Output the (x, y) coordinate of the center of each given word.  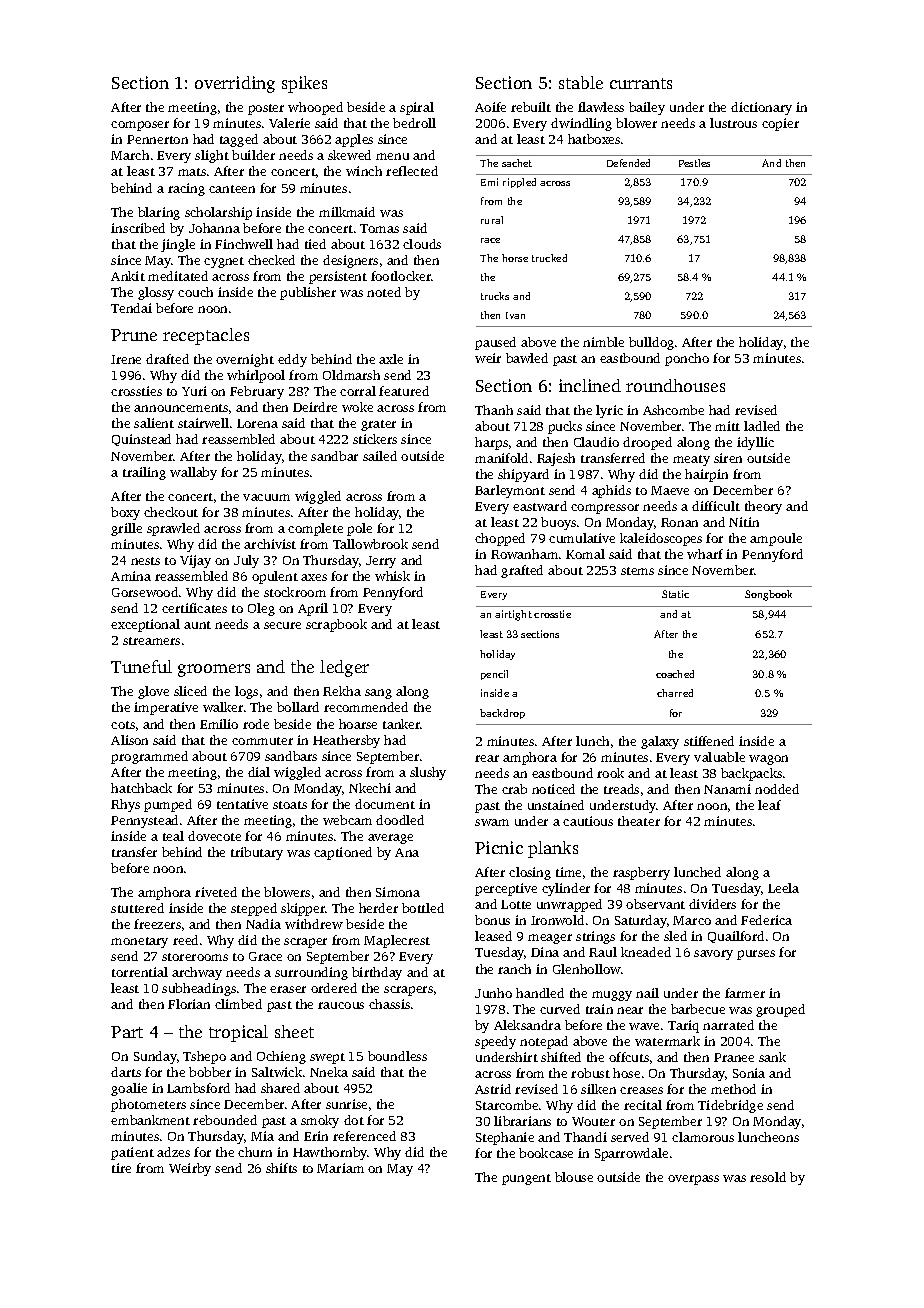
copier (780, 124)
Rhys (125, 805)
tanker (402, 724)
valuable (719, 757)
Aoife (490, 107)
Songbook (768, 595)
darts (126, 1072)
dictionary (761, 108)
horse (515, 258)
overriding (235, 84)
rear (487, 758)
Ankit (128, 276)
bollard (298, 707)
